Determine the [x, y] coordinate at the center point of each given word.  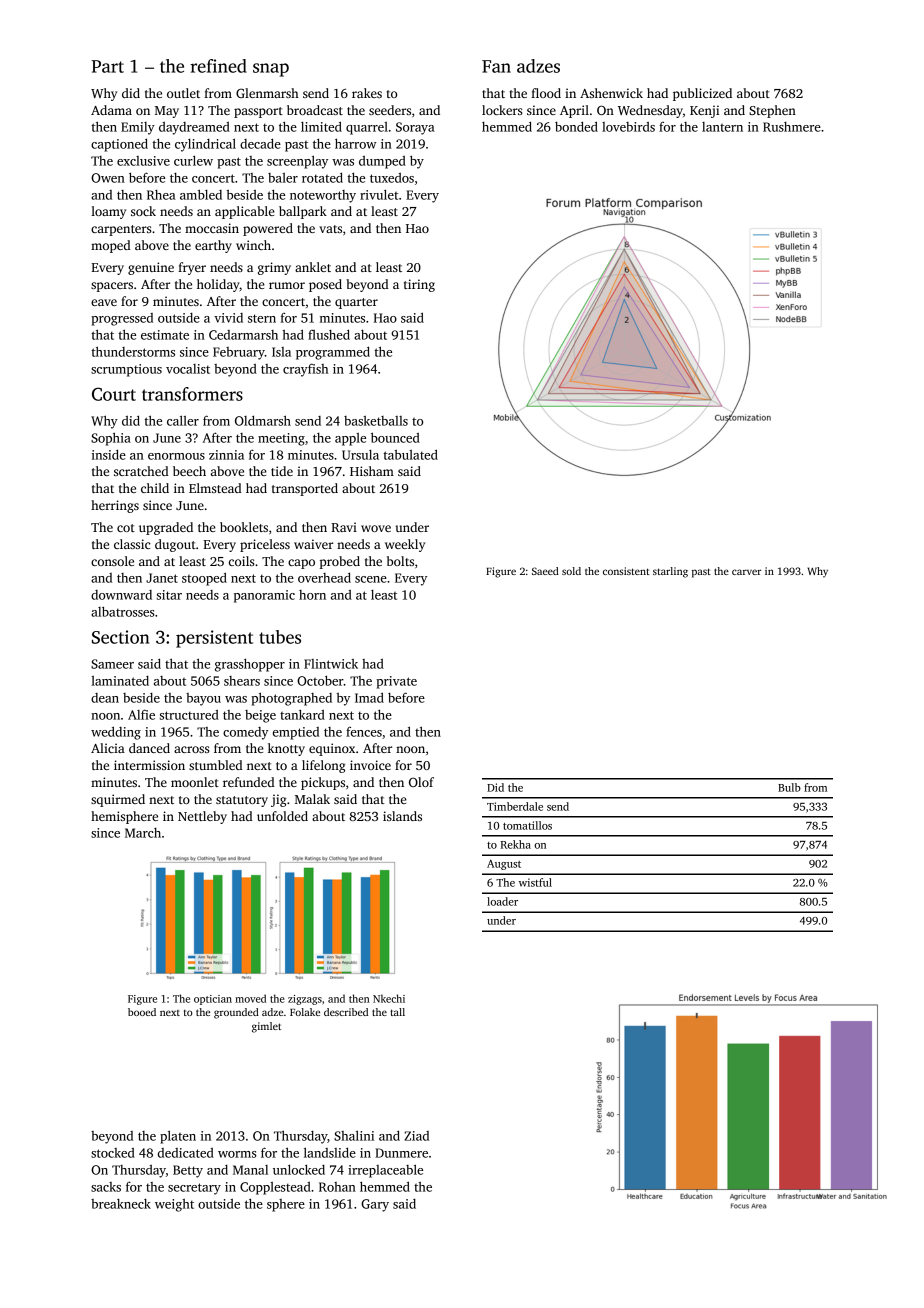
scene [371, 579]
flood [546, 93]
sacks [106, 1187]
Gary [375, 1205]
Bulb [789, 787]
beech [189, 471]
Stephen [772, 111]
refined [218, 66]
